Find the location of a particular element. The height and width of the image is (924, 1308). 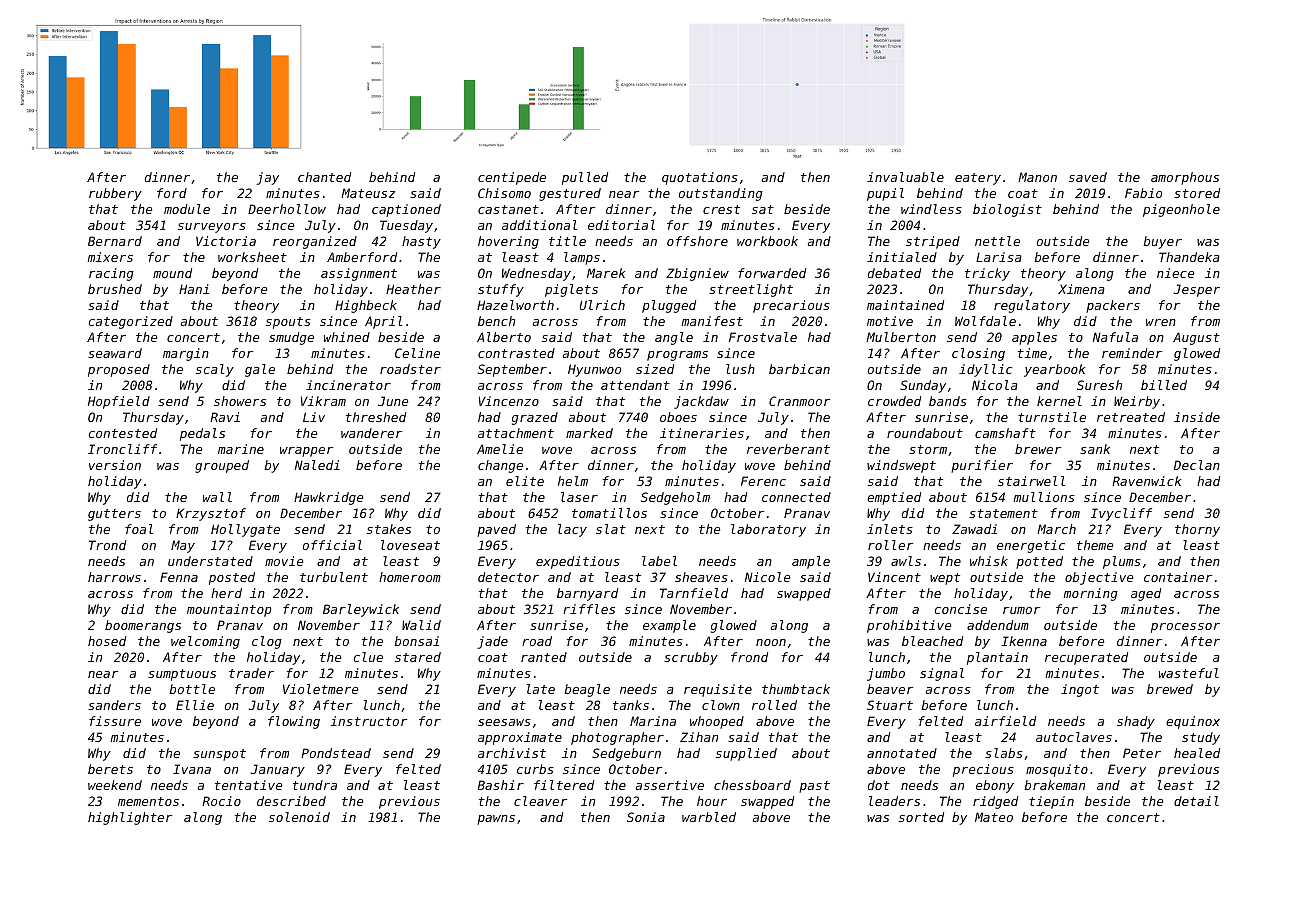

berets is located at coordinates (110, 769).
